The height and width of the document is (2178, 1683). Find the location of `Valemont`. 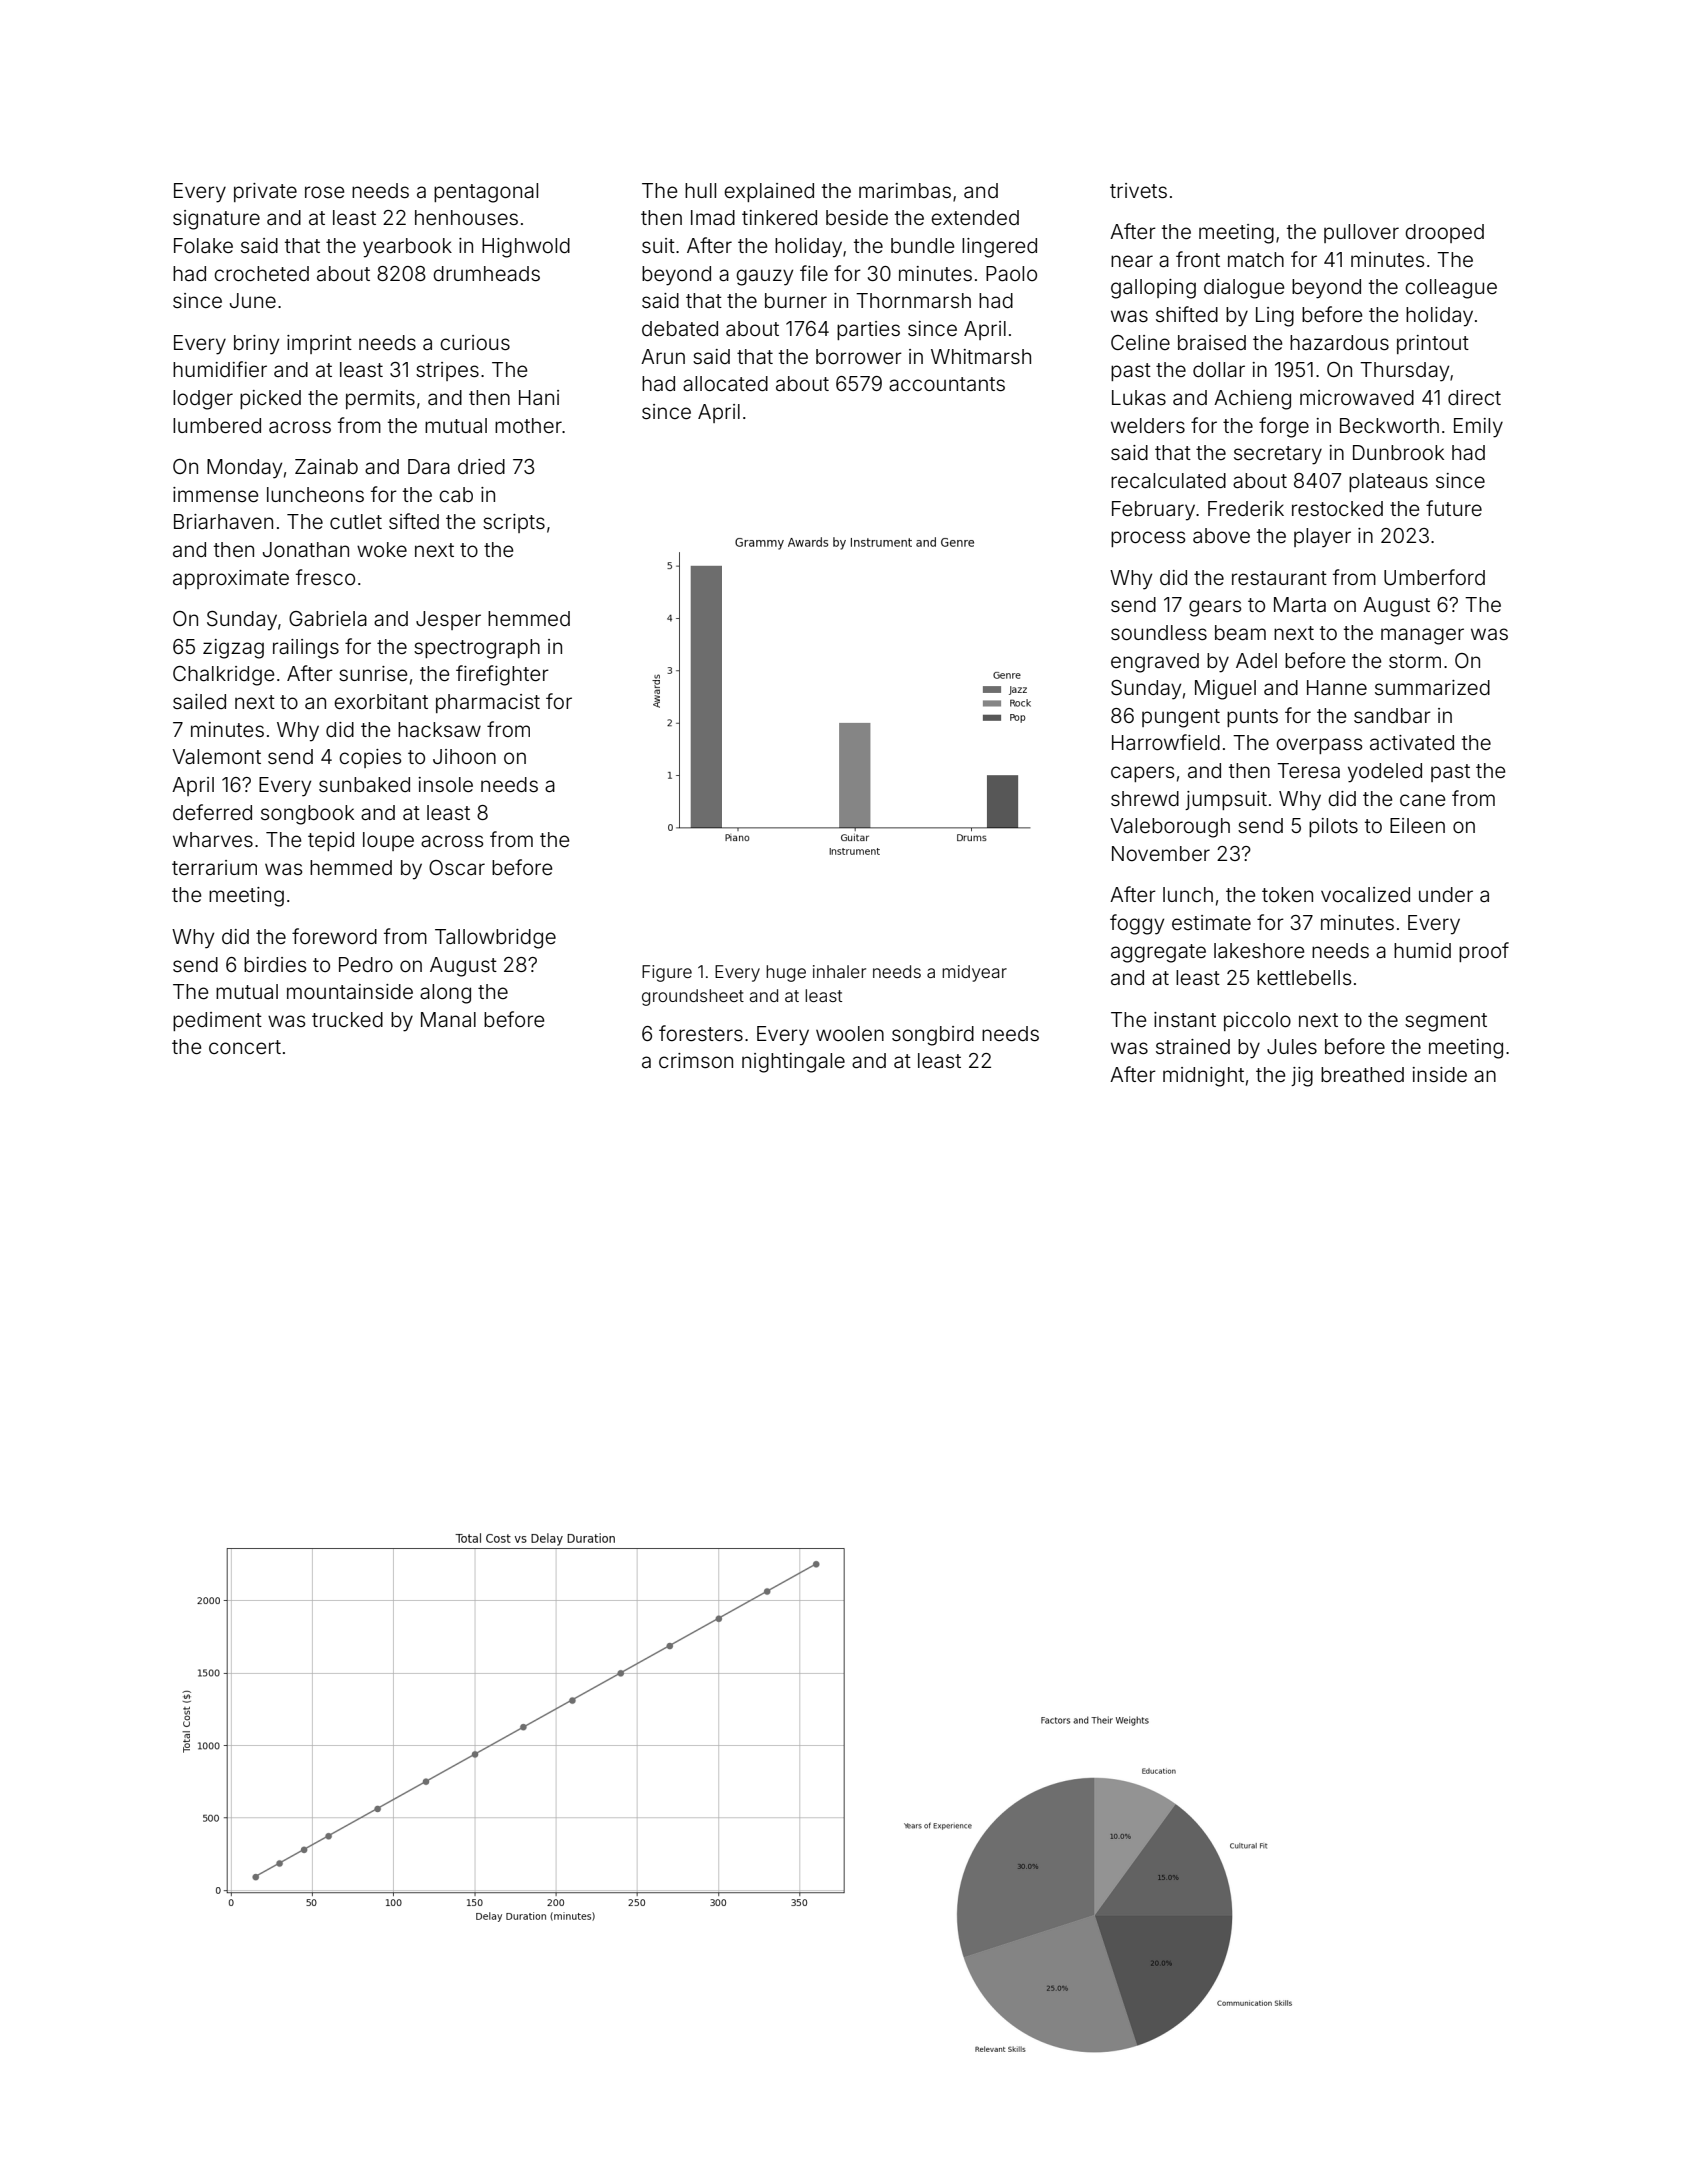

Valemont is located at coordinates (216, 756).
